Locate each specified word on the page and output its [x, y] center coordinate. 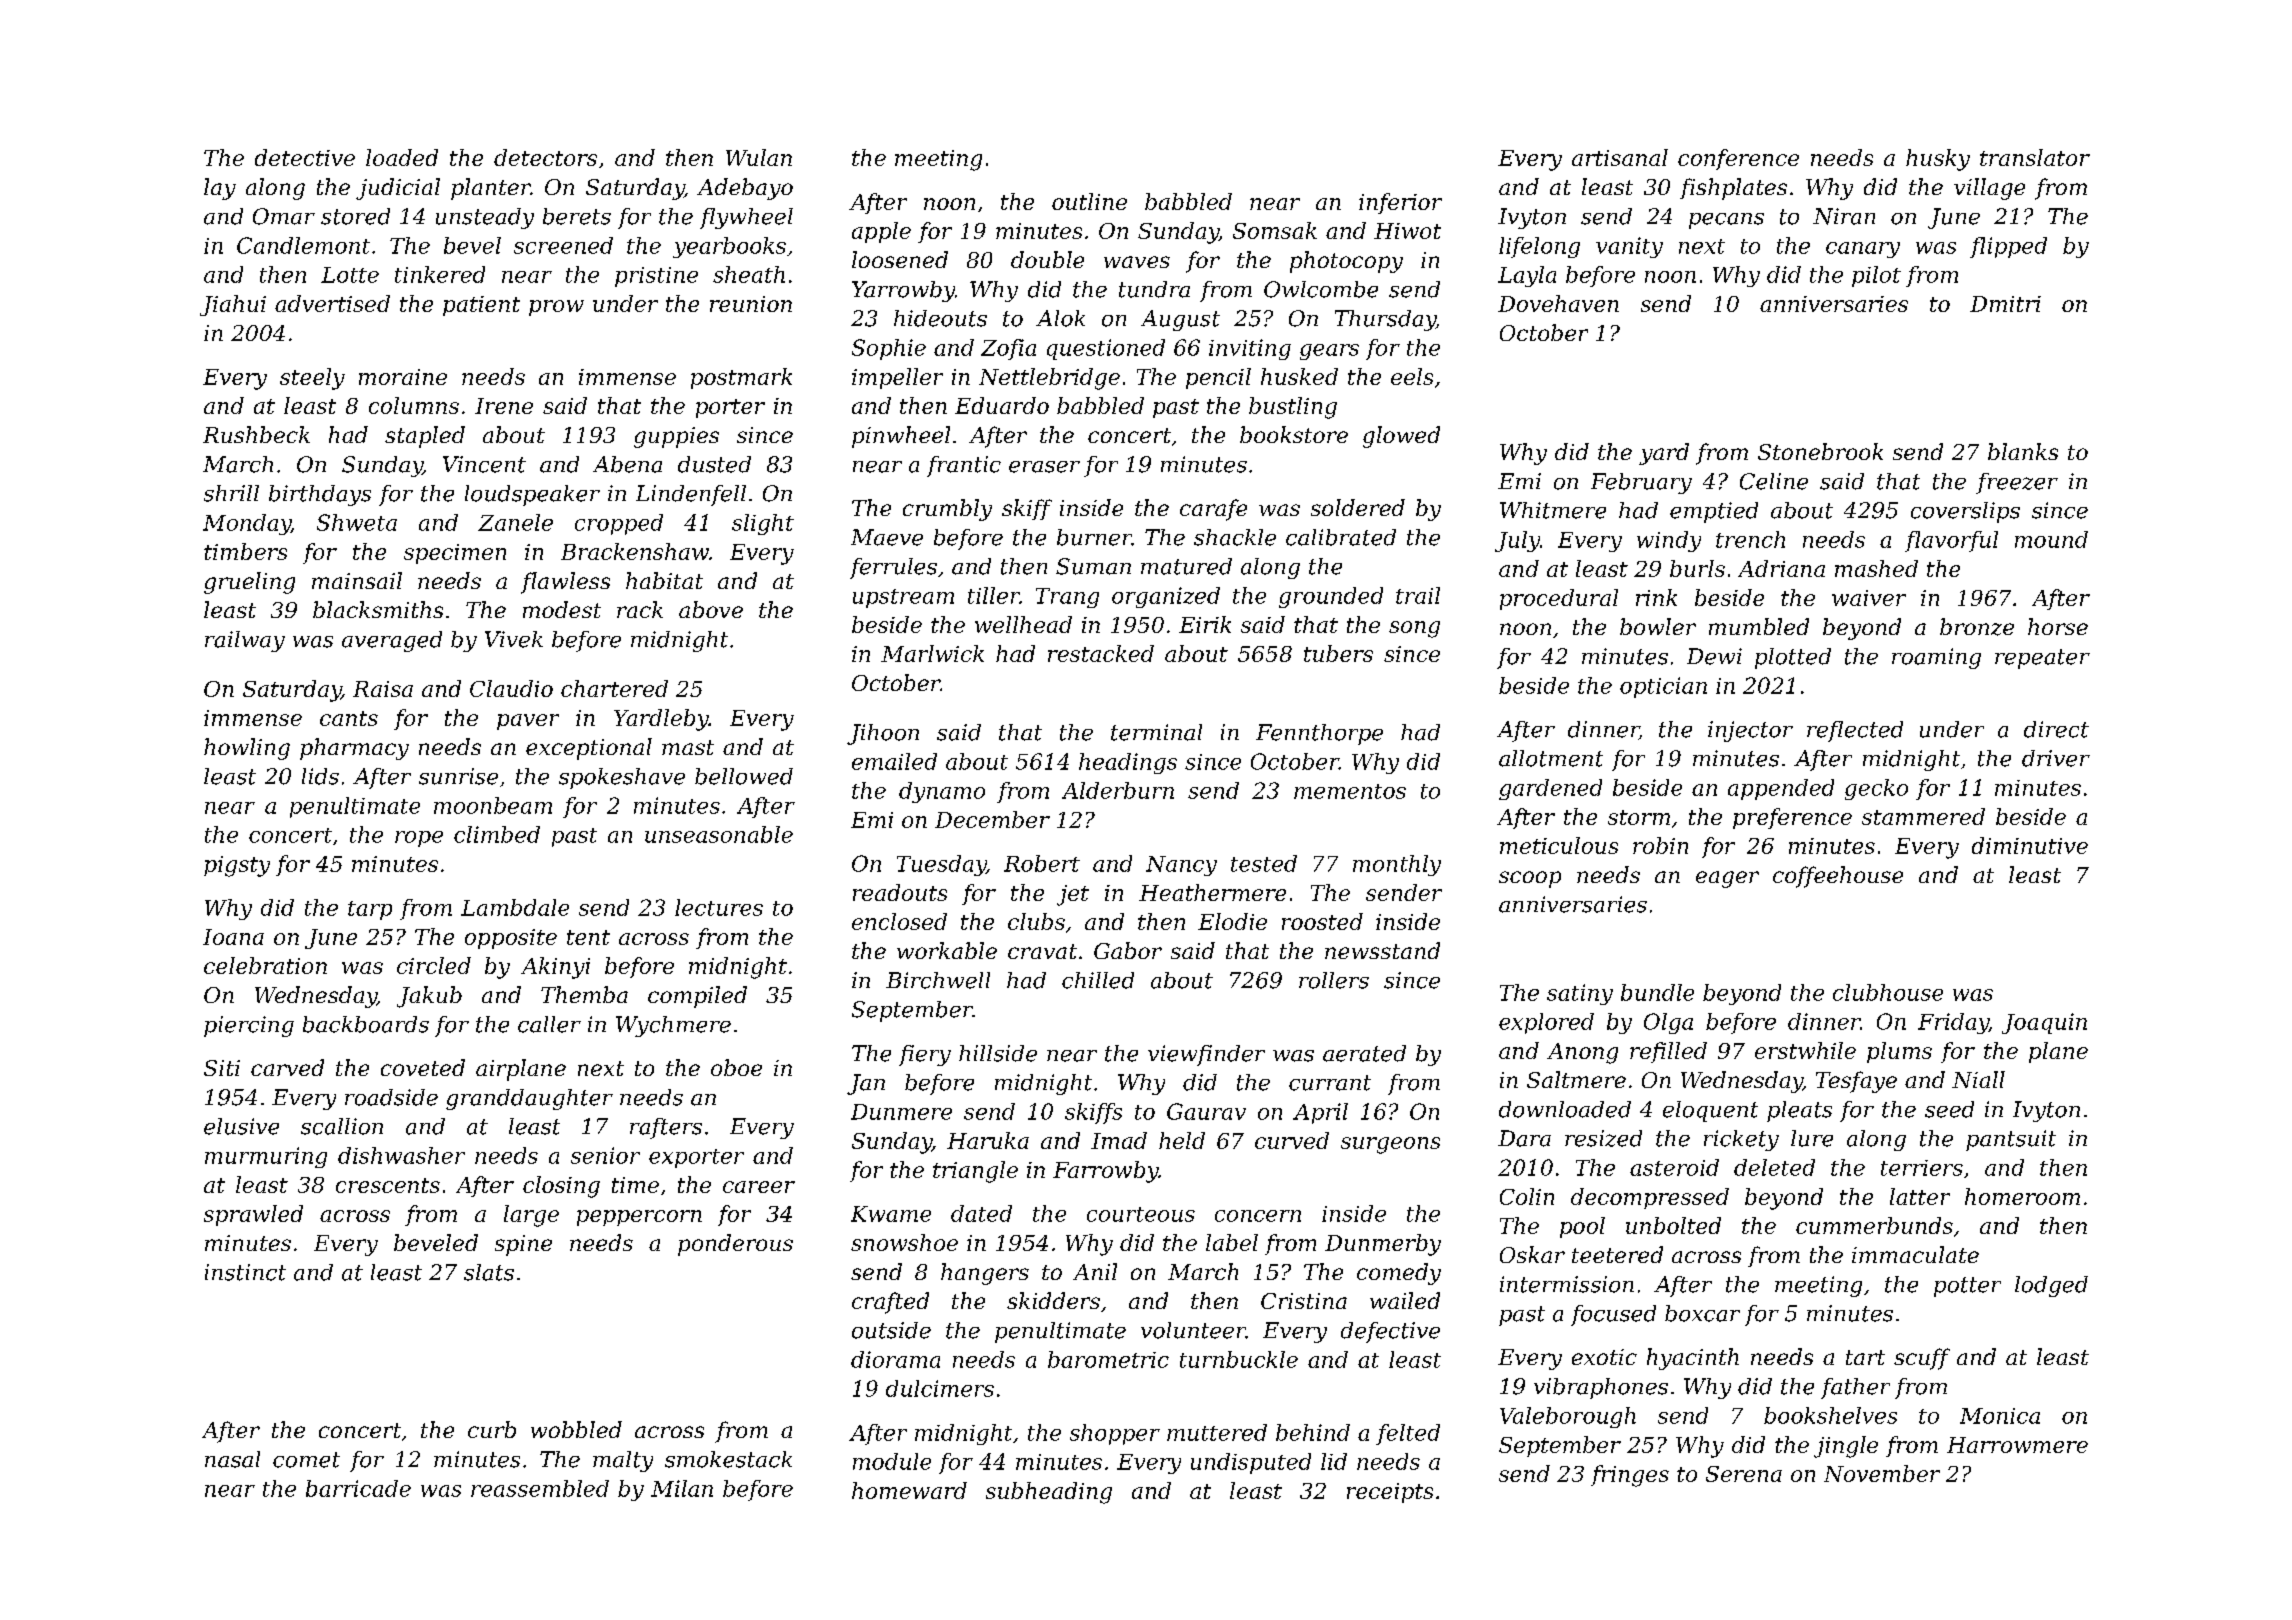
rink [1656, 597]
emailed [894, 761]
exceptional [589, 749]
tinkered [440, 274]
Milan [682, 1488]
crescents [388, 1185]
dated [981, 1213]
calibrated [1341, 537]
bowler [1658, 626]
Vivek [514, 639]
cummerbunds [1874, 1225]
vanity [1629, 247]
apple [881, 232]
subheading [1049, 1493]
